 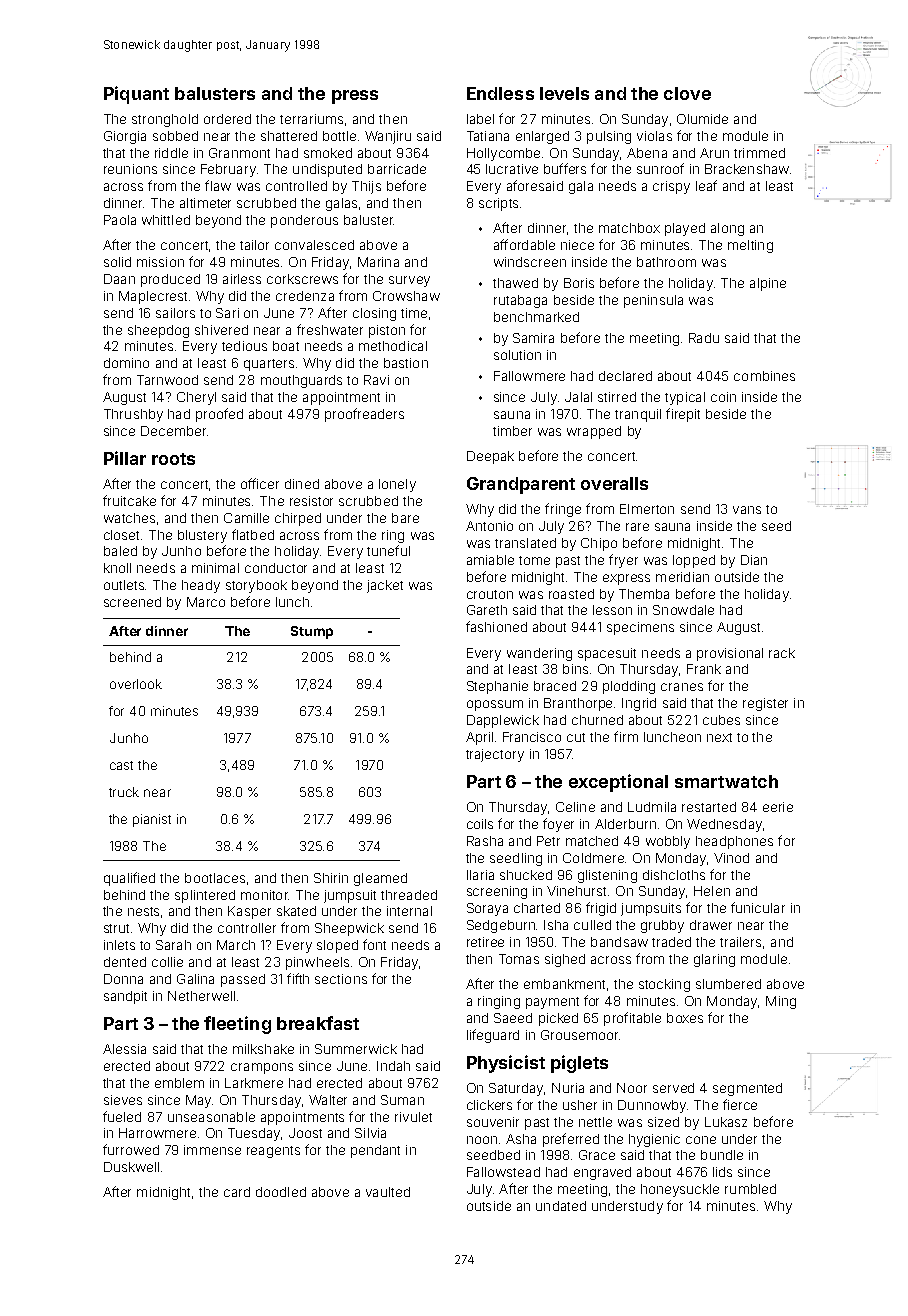 I want to click on Jalal, so click(x=578, y=397).
